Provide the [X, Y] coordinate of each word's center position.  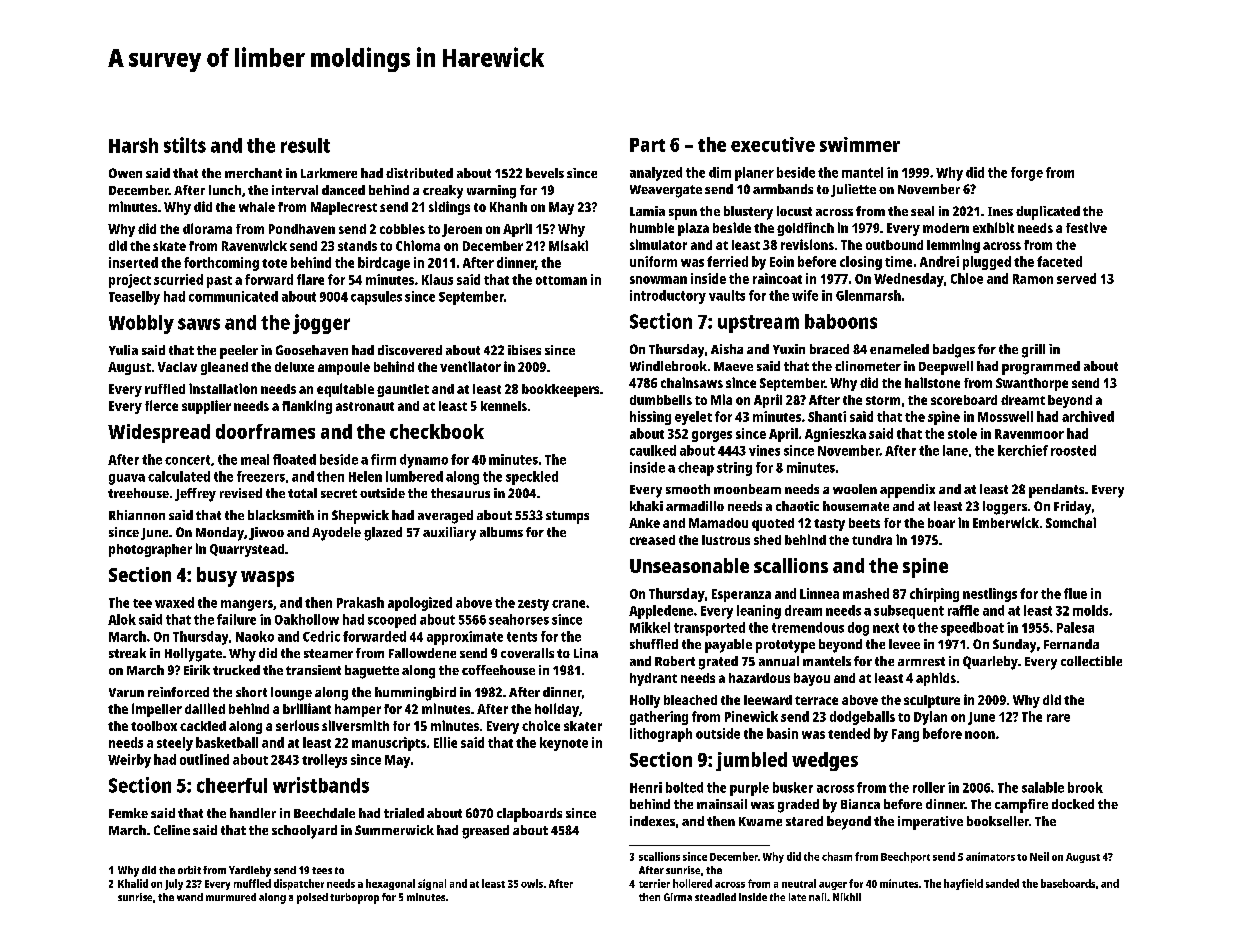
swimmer [860, 144]
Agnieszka [835, 435]
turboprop [354, 898]
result [305, 145]
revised [241, 493]
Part [647, 145]
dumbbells [661, 400]
